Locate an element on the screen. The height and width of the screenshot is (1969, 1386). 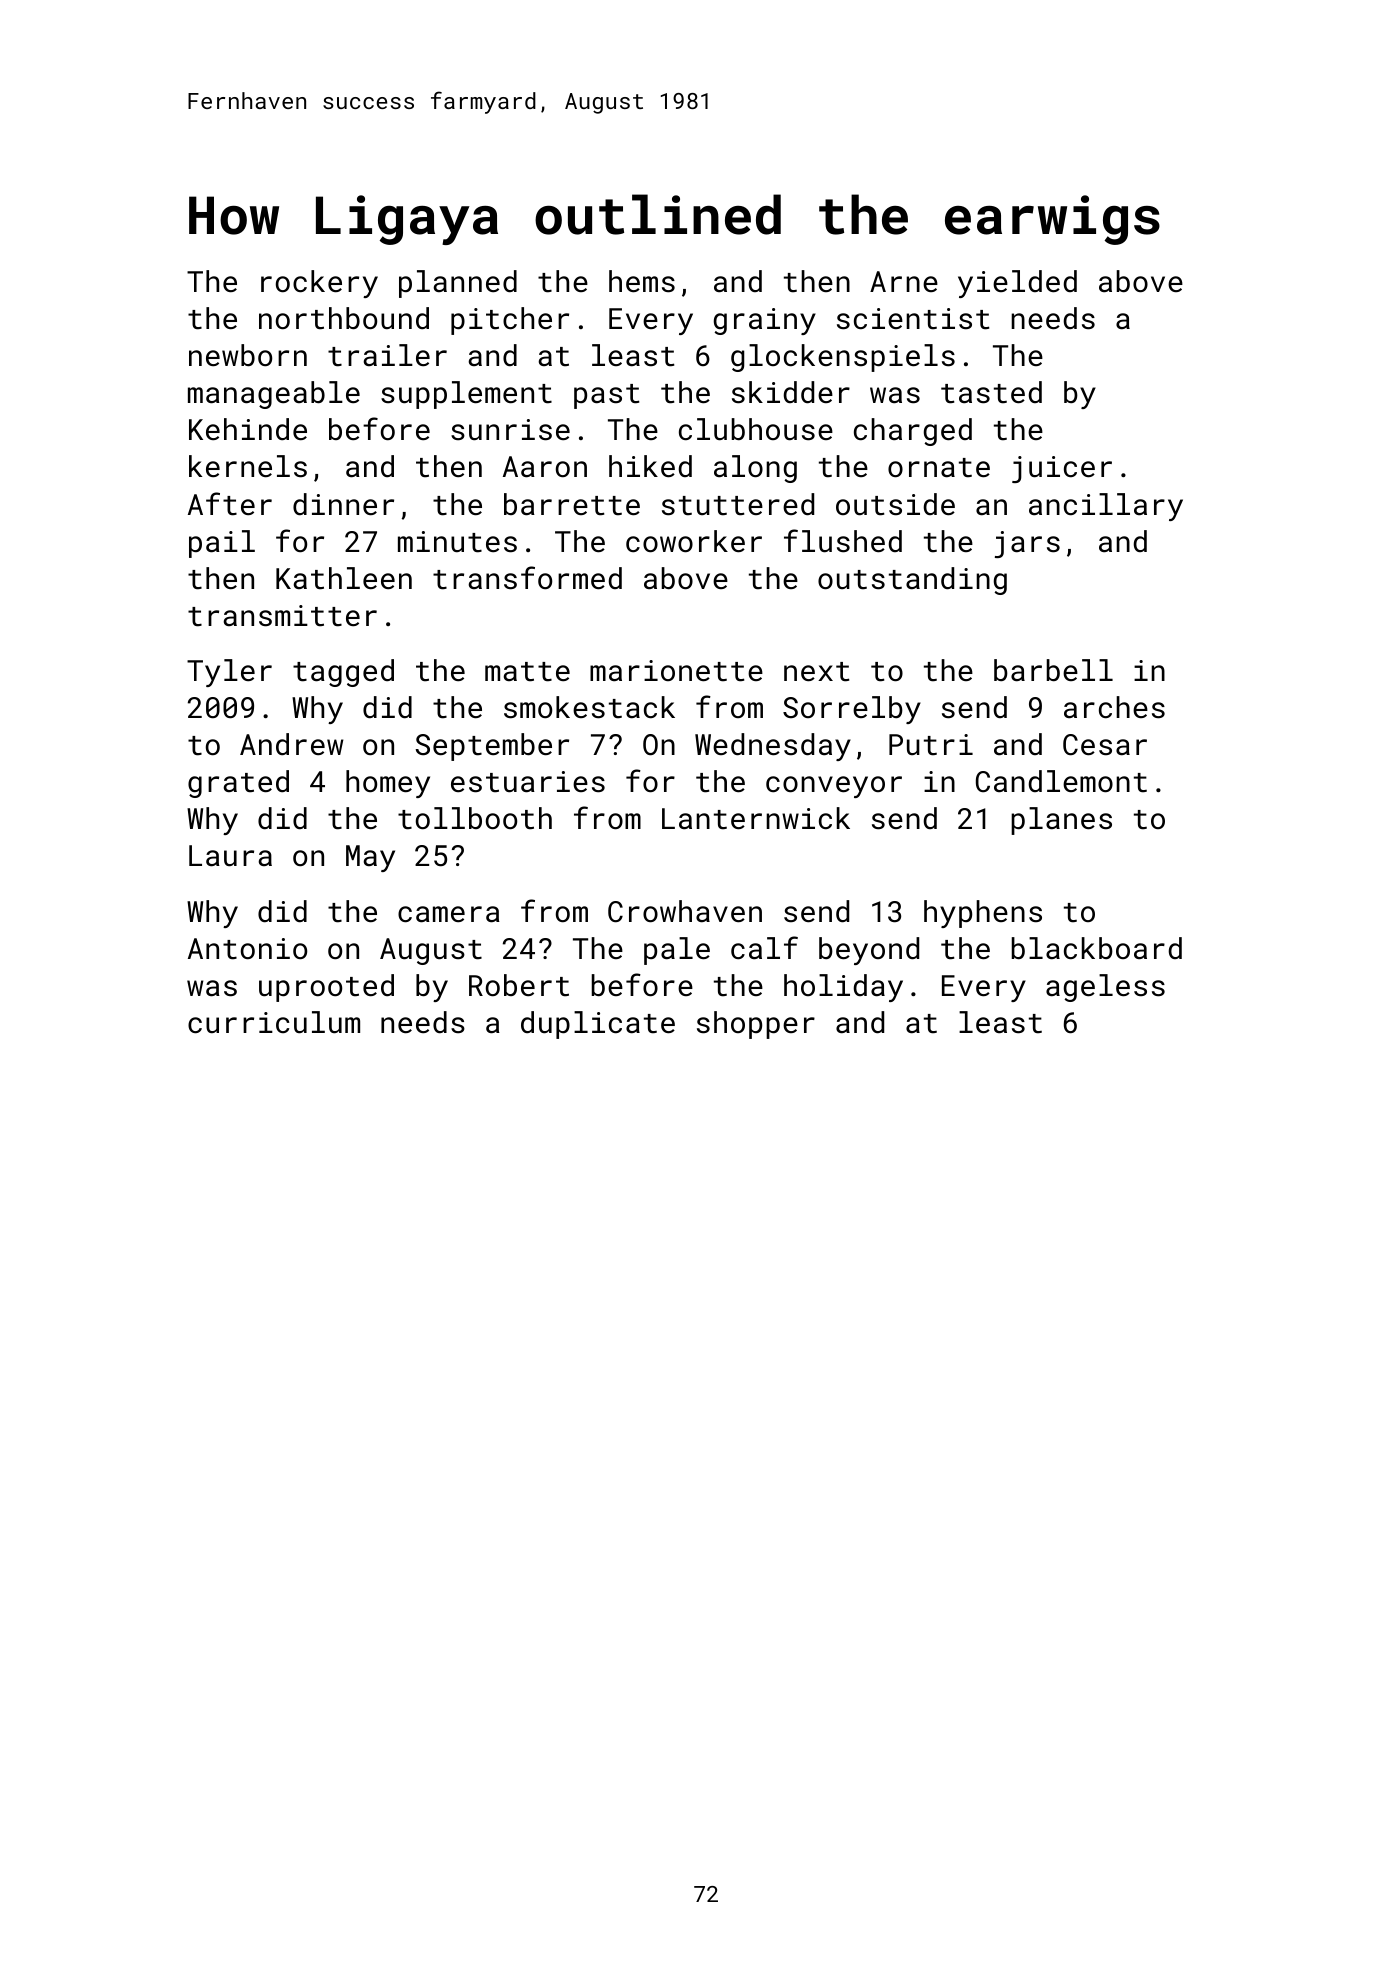
After is located at coordinates (230, 504).
